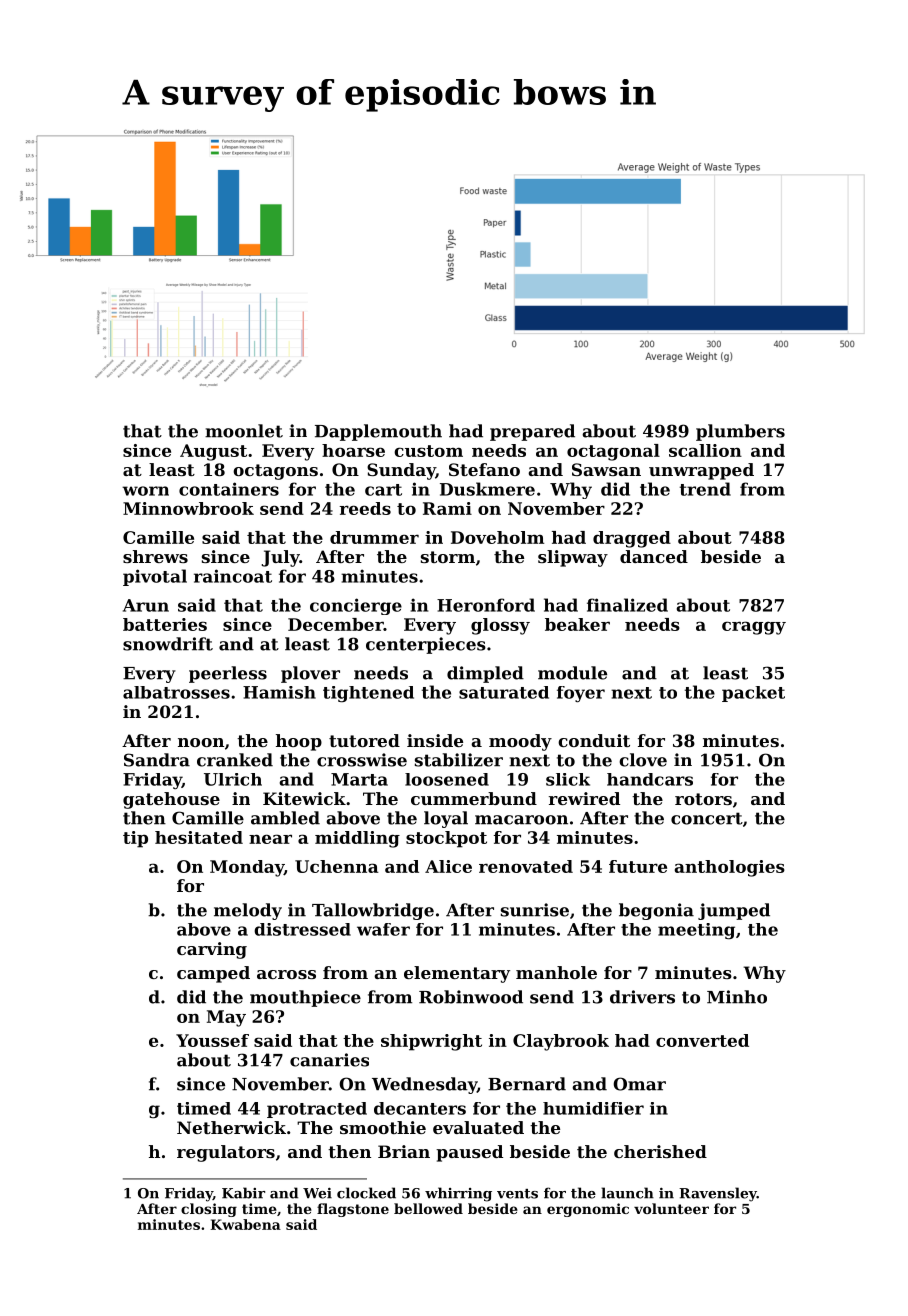 The width and height of the screenshot is (908, 1316). Describe the element at coordinates (383, 929) in the screenshot. I see `wafer` at that location.
